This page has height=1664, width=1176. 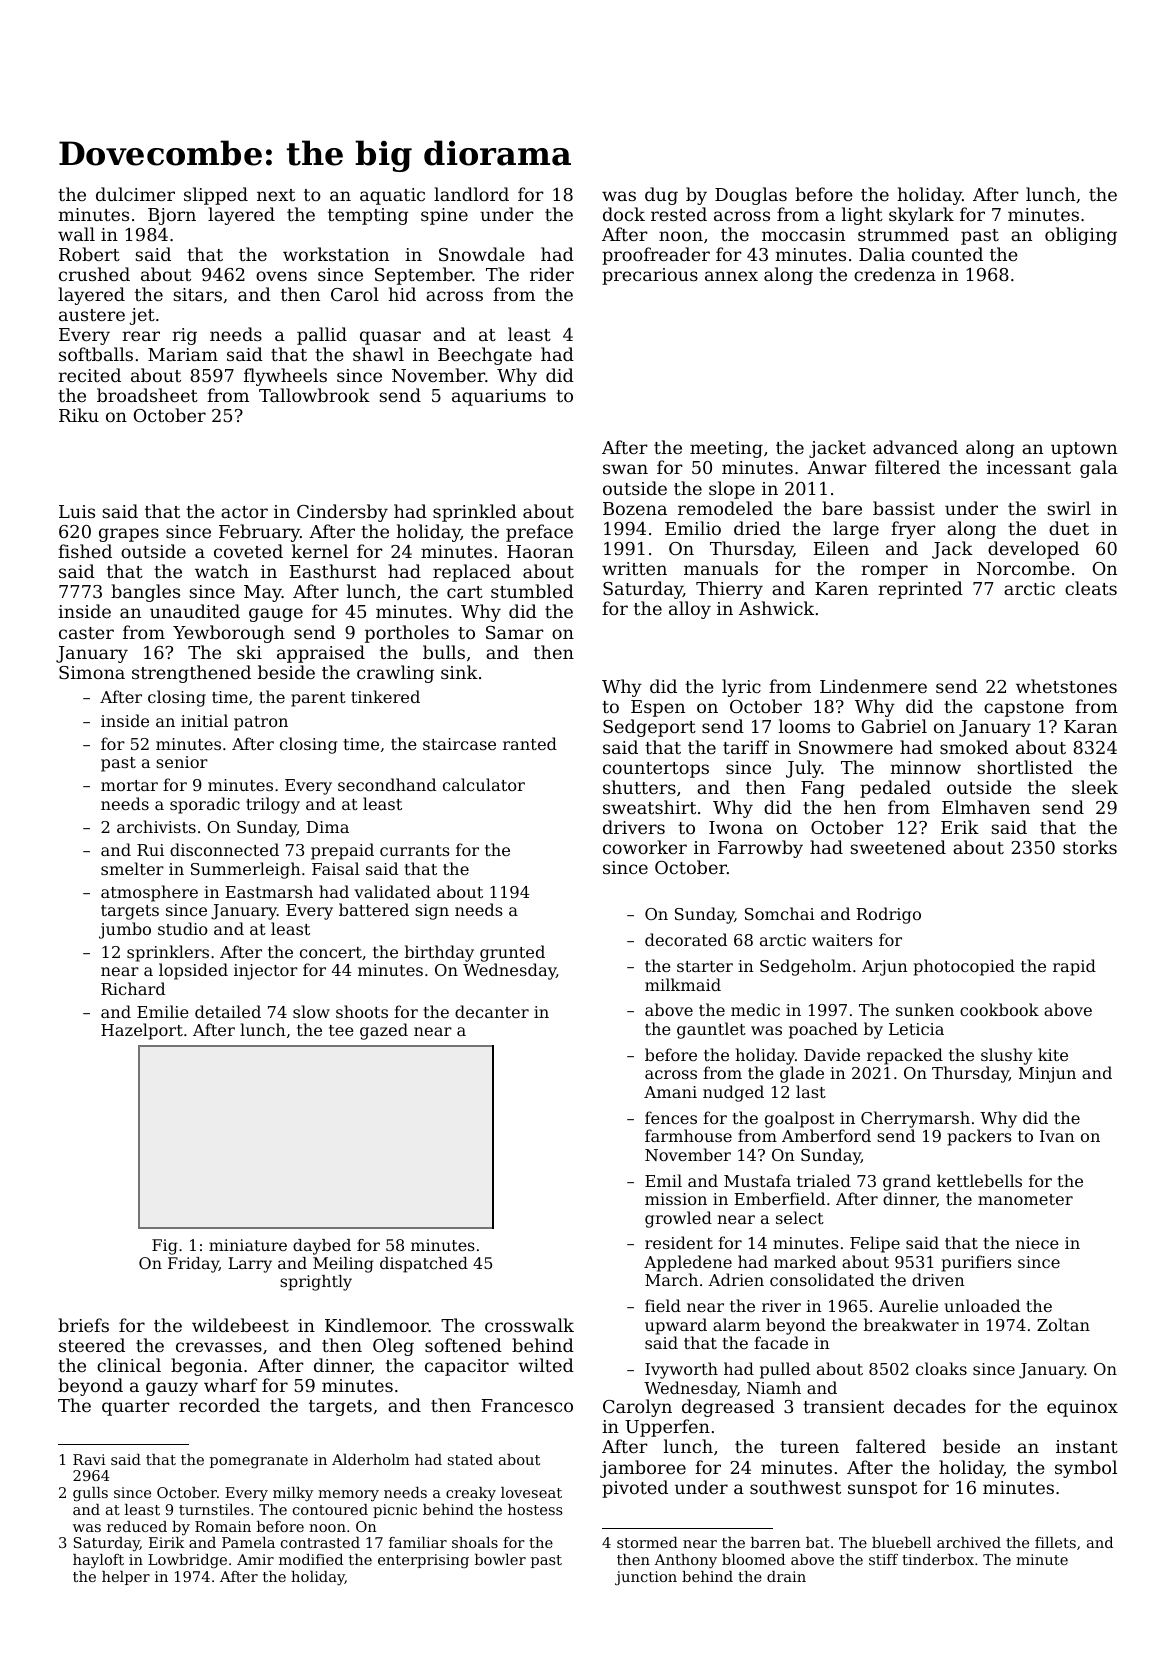 I want to click on Easthurst, so click(x=333, y=571).
